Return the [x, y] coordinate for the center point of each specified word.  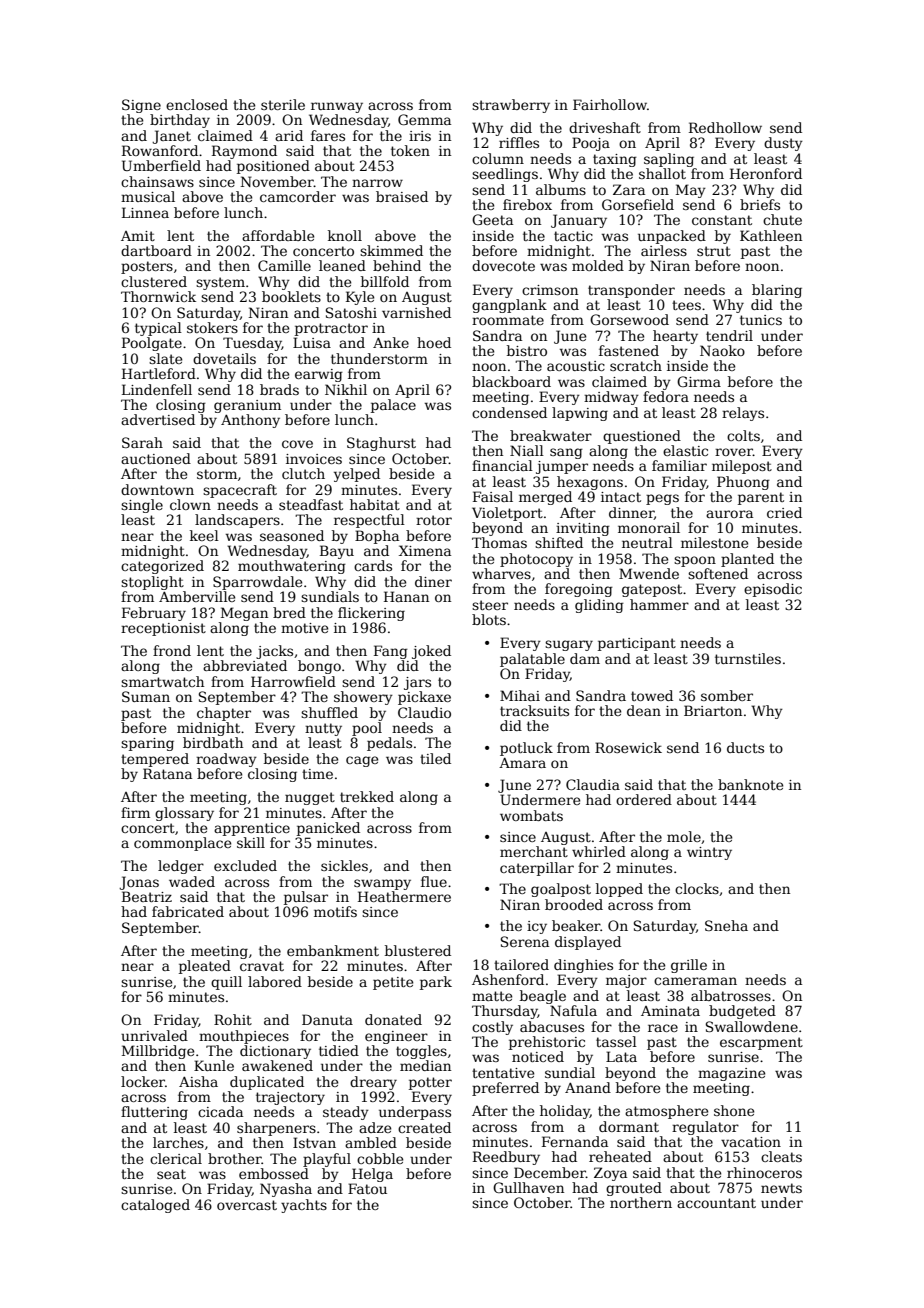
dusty [783, 144]
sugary [569, 645]
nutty [323, 729]
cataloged [155, 1206]
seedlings [505, 175]
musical [148, 196]
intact [621, 497]
